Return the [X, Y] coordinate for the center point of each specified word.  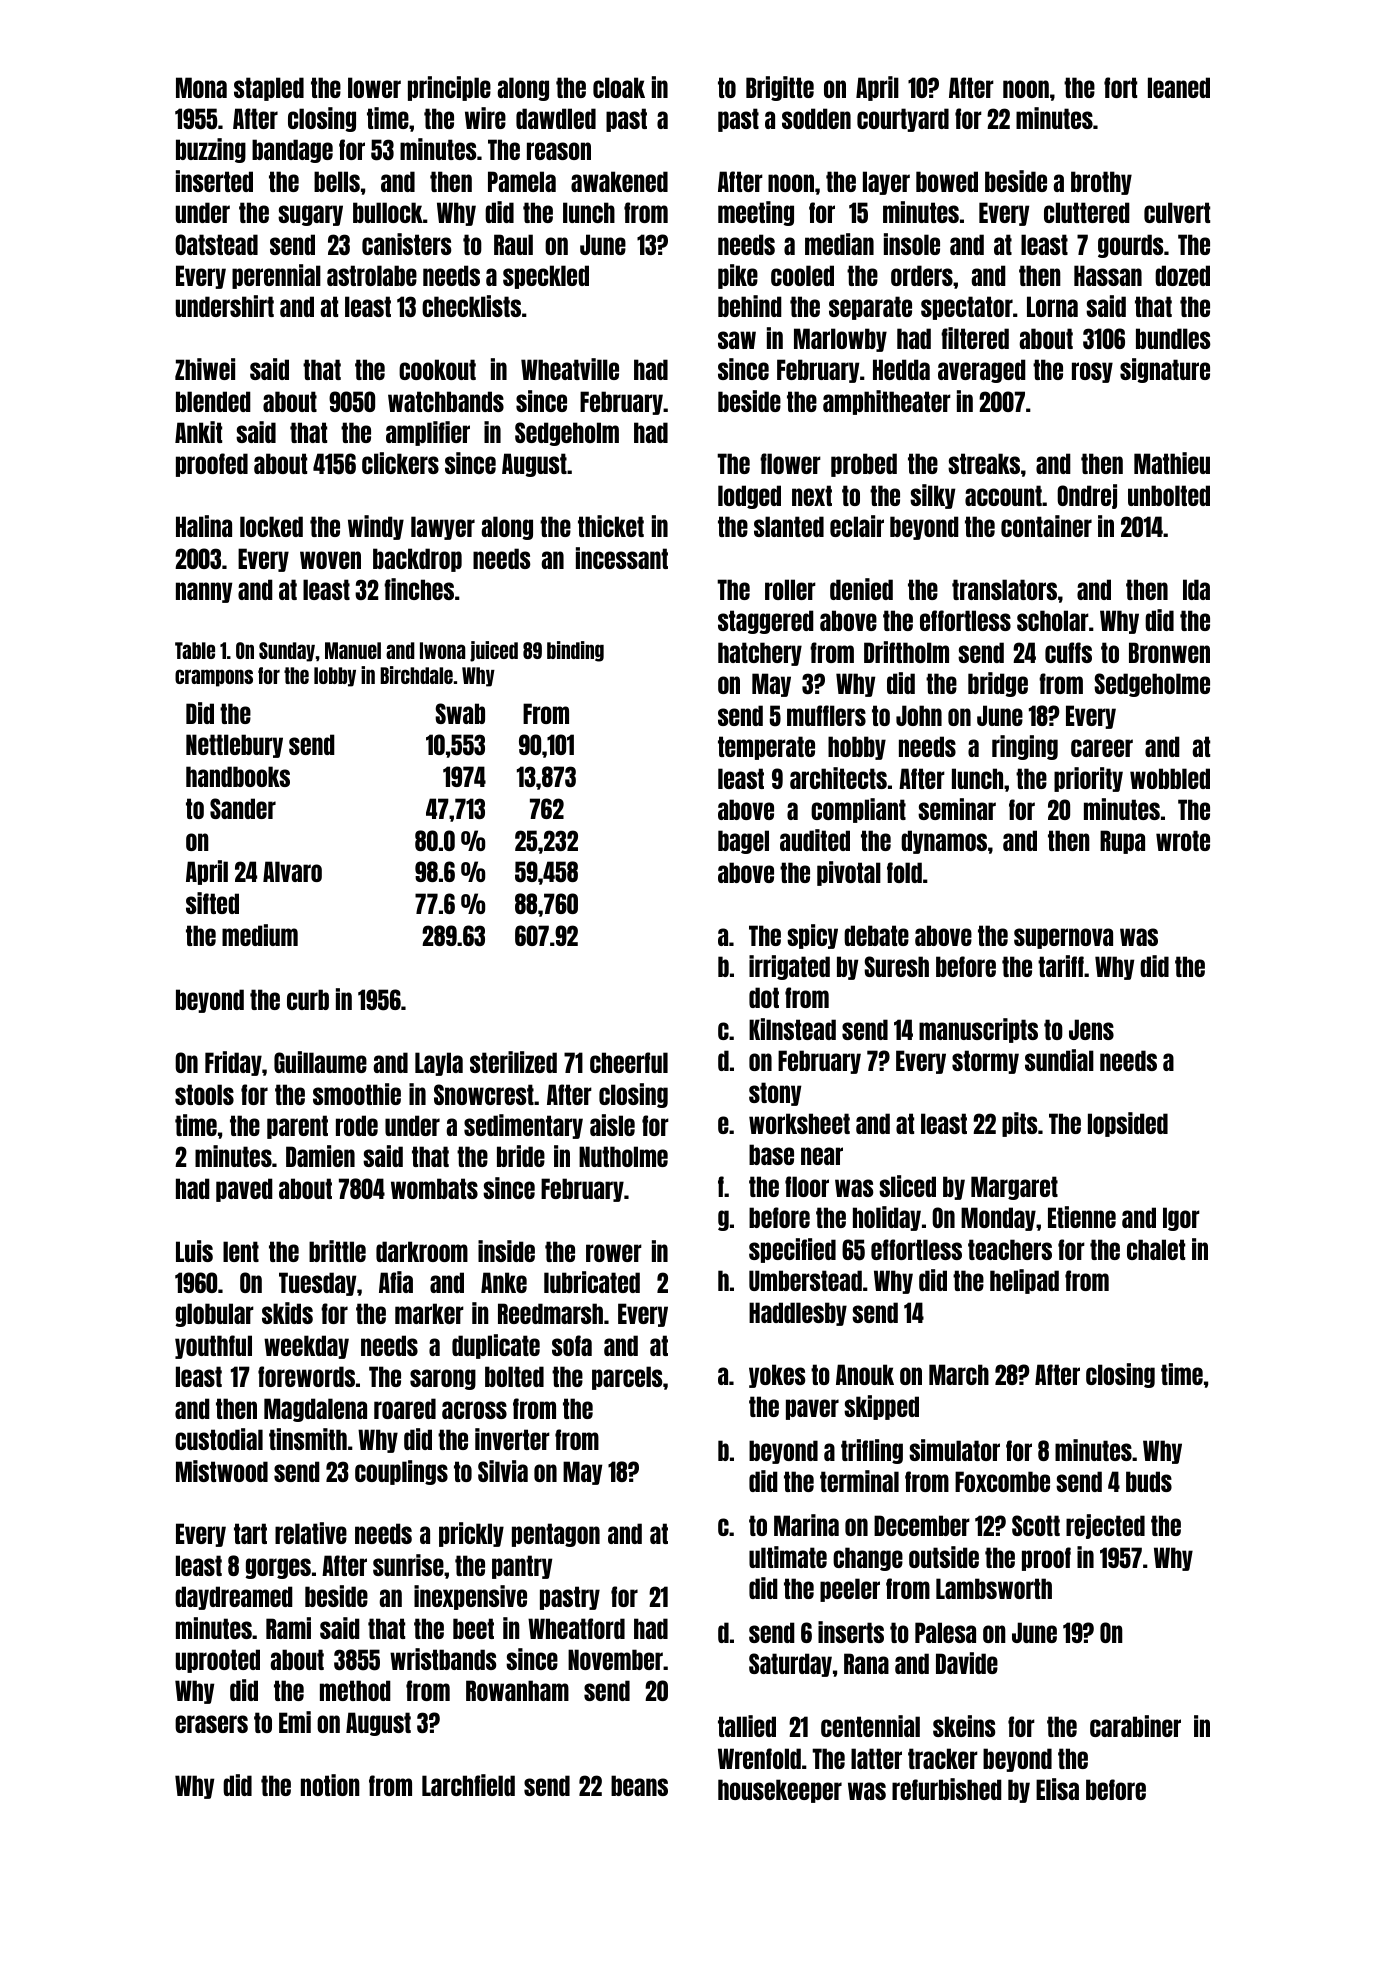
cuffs [1068, 652]
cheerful [629, 1062]
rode [357, 1125]
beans [639, 1785]
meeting [756, 213]
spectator [967, 308]
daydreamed [234, 1598]
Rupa [1122, 842]
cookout [437, 369]
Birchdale [416, 675]
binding [575, 651]
